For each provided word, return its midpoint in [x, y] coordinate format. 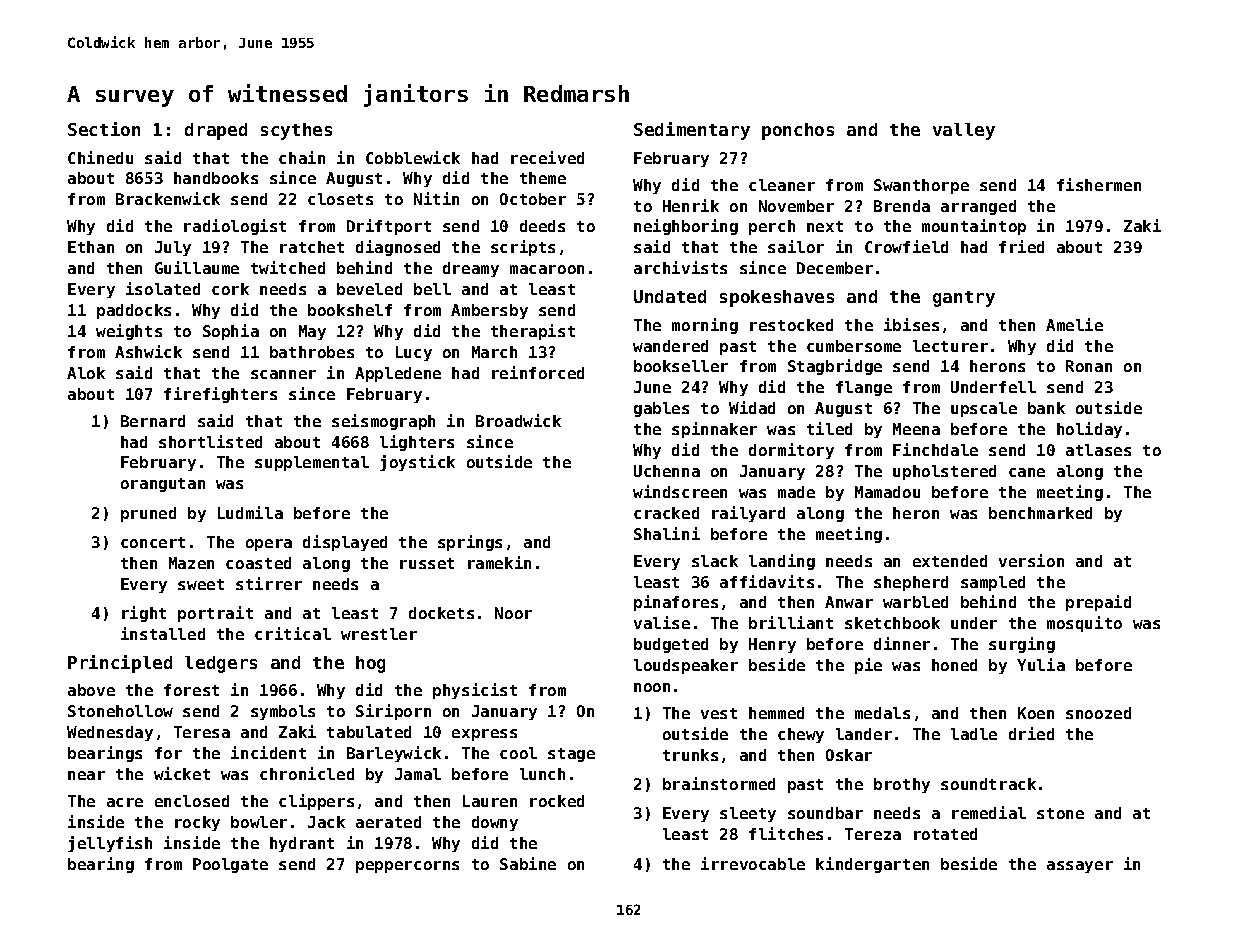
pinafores [676, 603]
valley [964, 131]
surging [1022, 645]
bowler [259, 822]
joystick [417, 463]
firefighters [220, 395]
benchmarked [1040, 513]
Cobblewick [413, 157]
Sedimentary [692, 131]
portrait [215, 614]
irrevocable [753, 863]
